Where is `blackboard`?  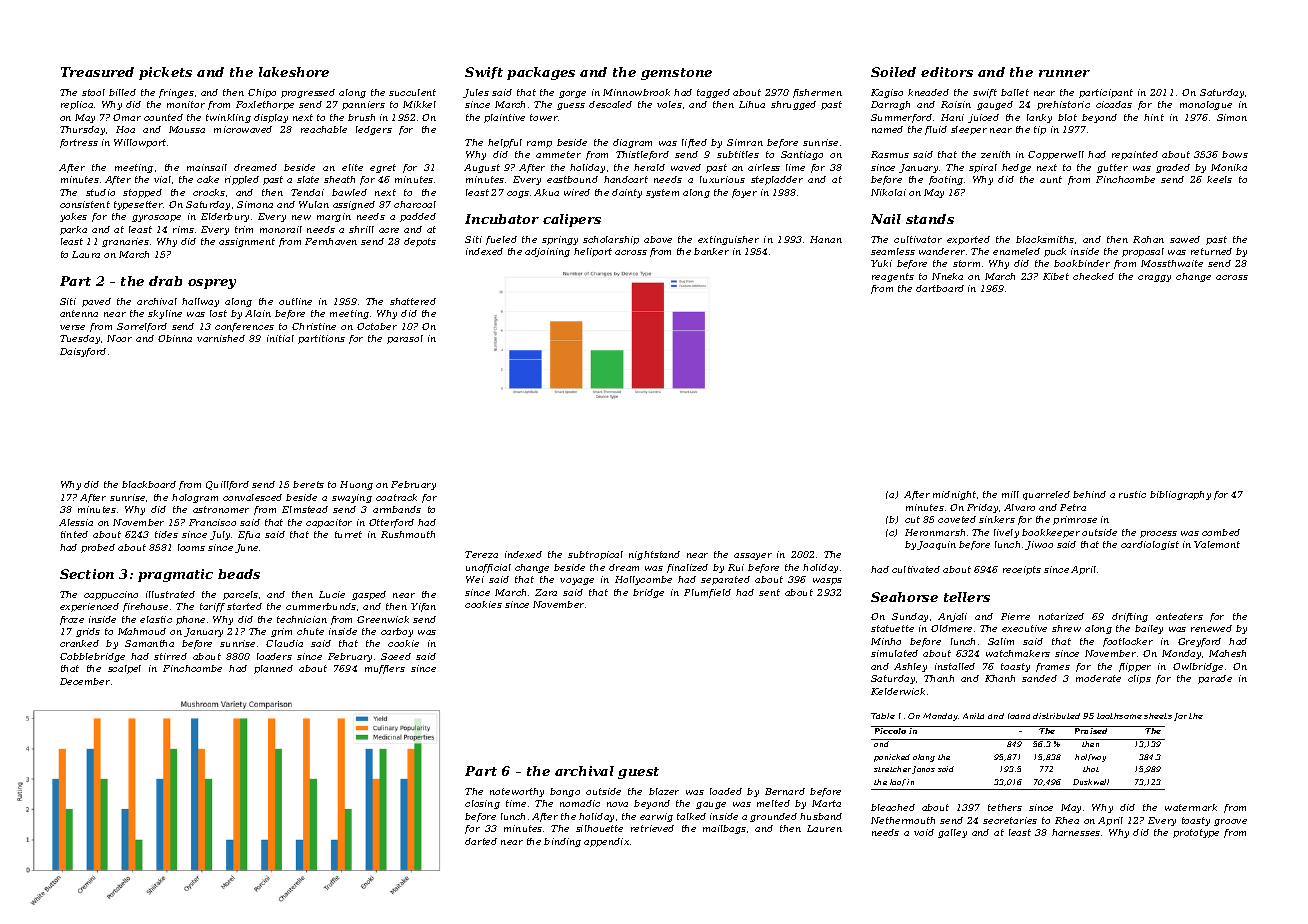 blackboard is located at coordinates (149, 484).
